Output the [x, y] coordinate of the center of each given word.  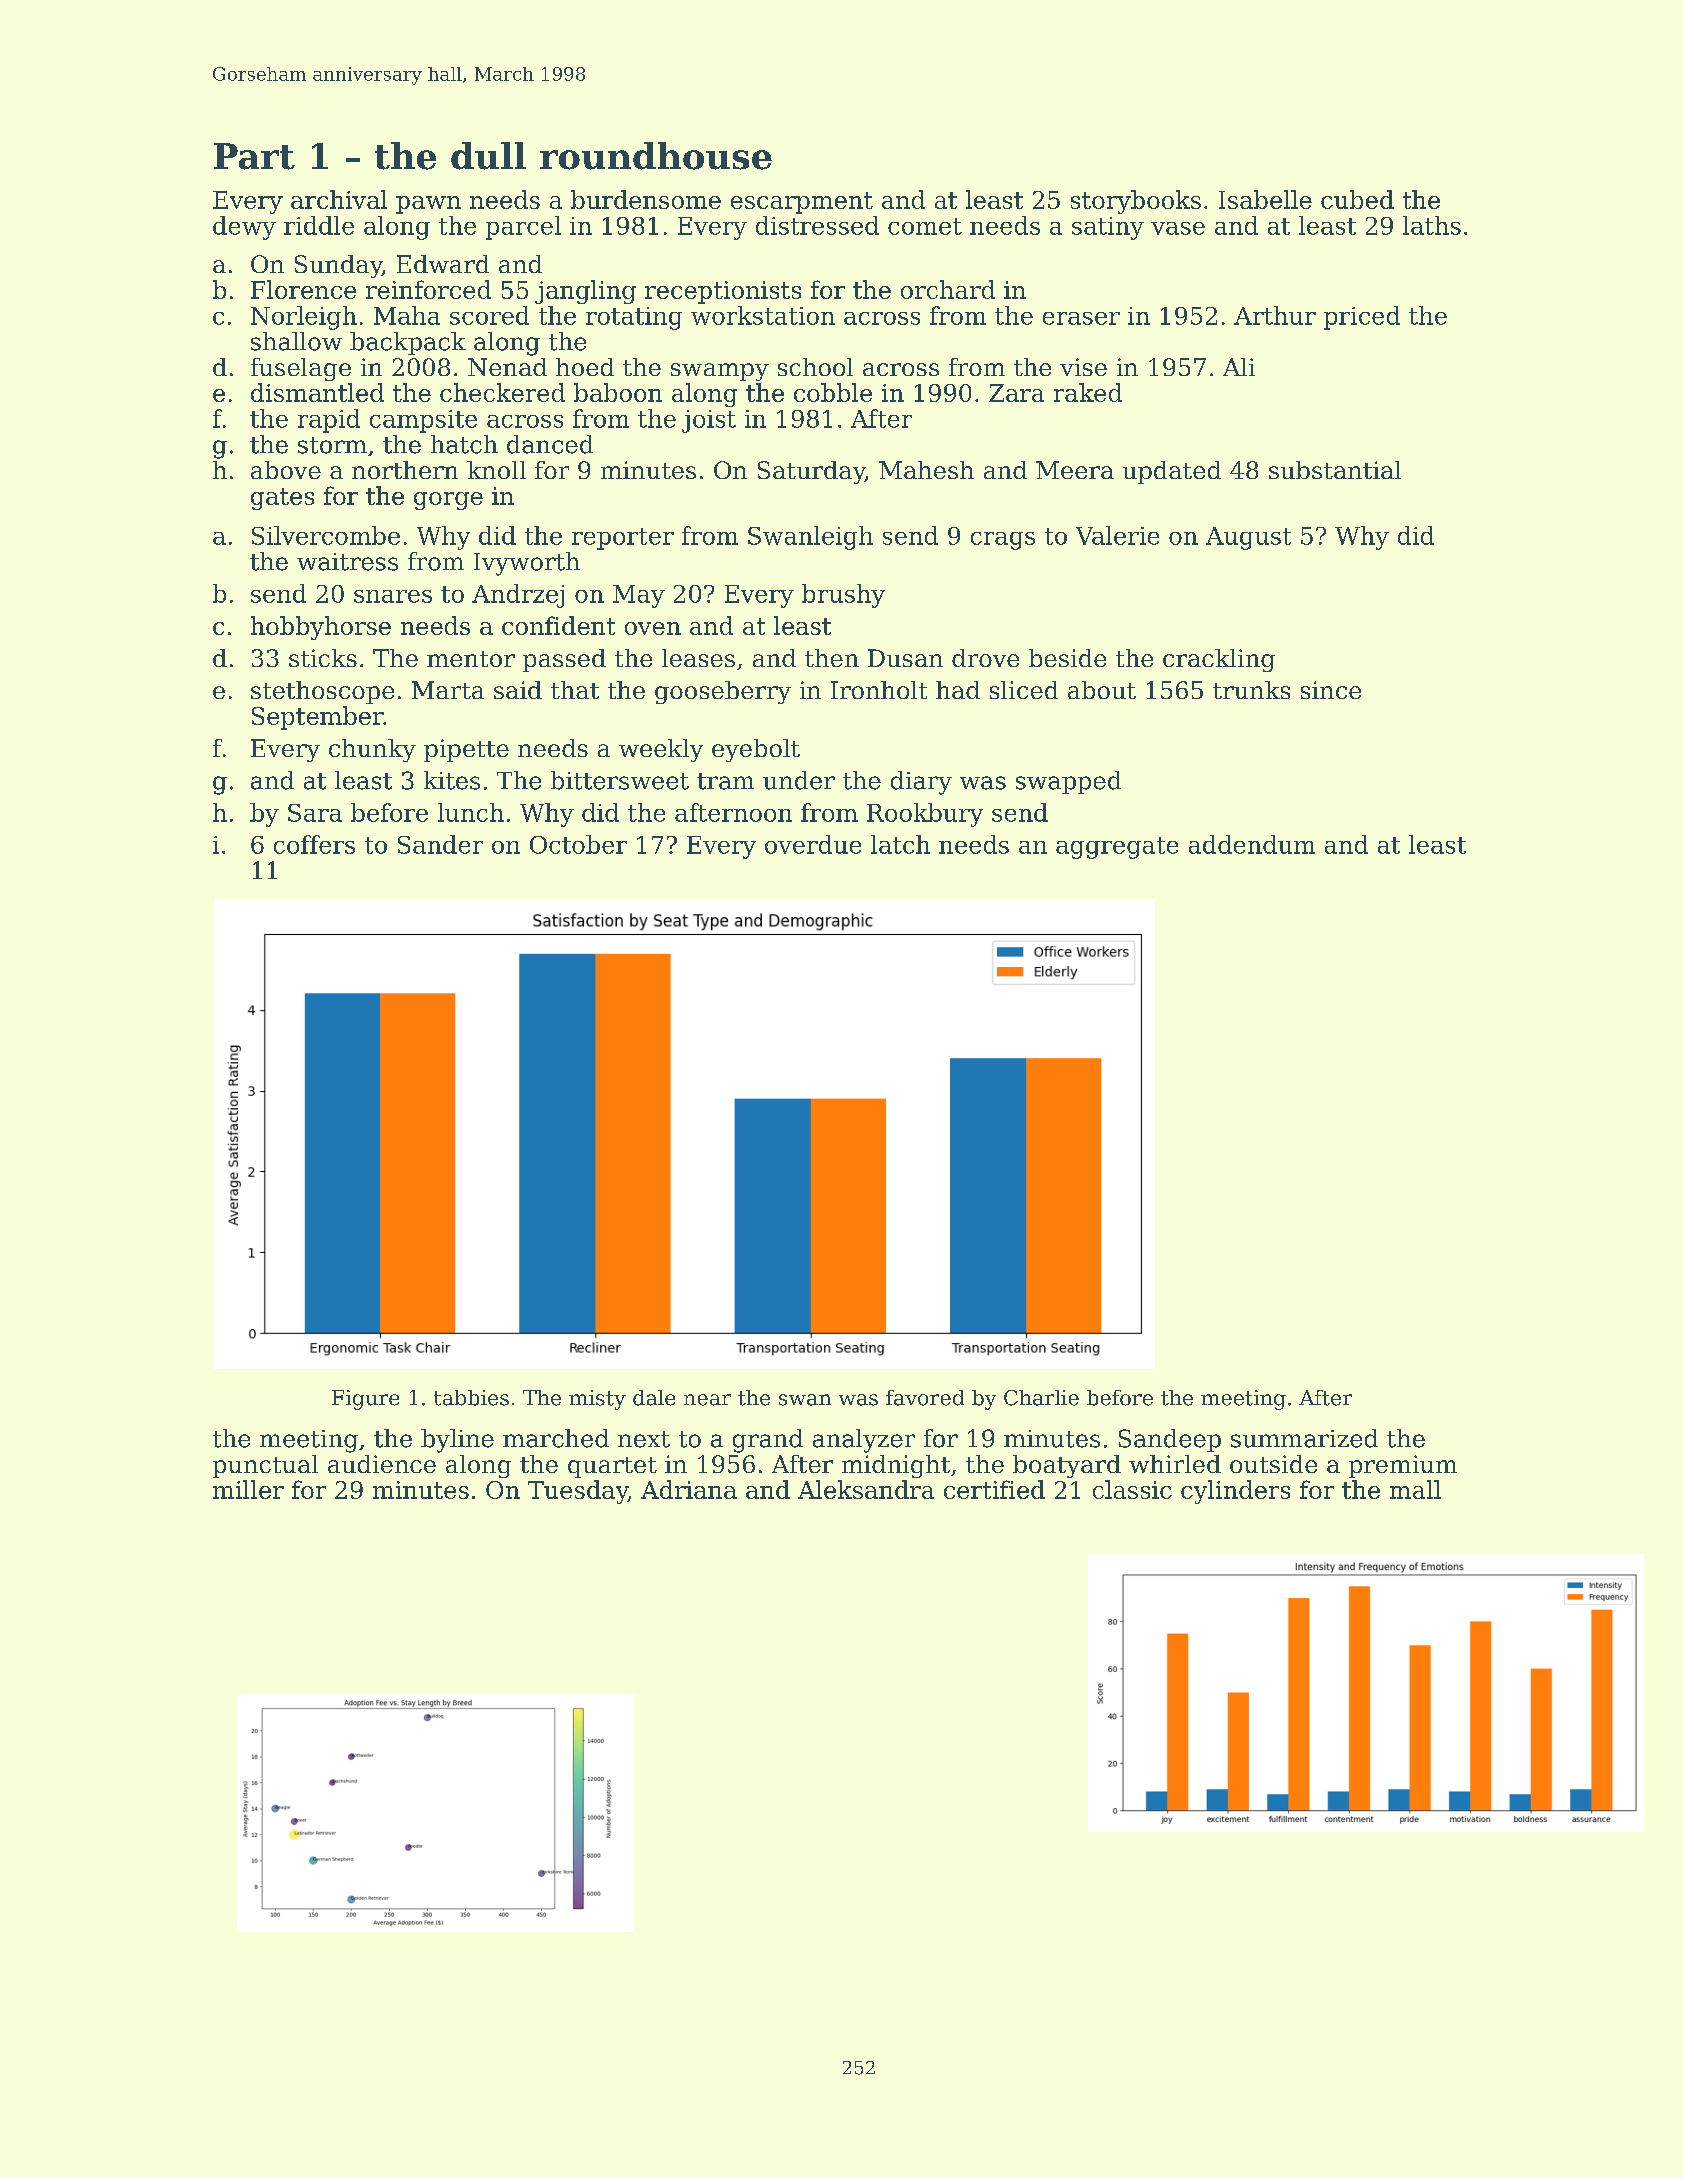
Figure [365, 1400]
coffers [314, 844]
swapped [1068, 782]
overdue [813, 844]
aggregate [1117, 848]
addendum [1252, 844]
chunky [372, 750]
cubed [1357, 199]
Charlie [1041, 1398]
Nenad [507, 367]
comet [925, 226]
